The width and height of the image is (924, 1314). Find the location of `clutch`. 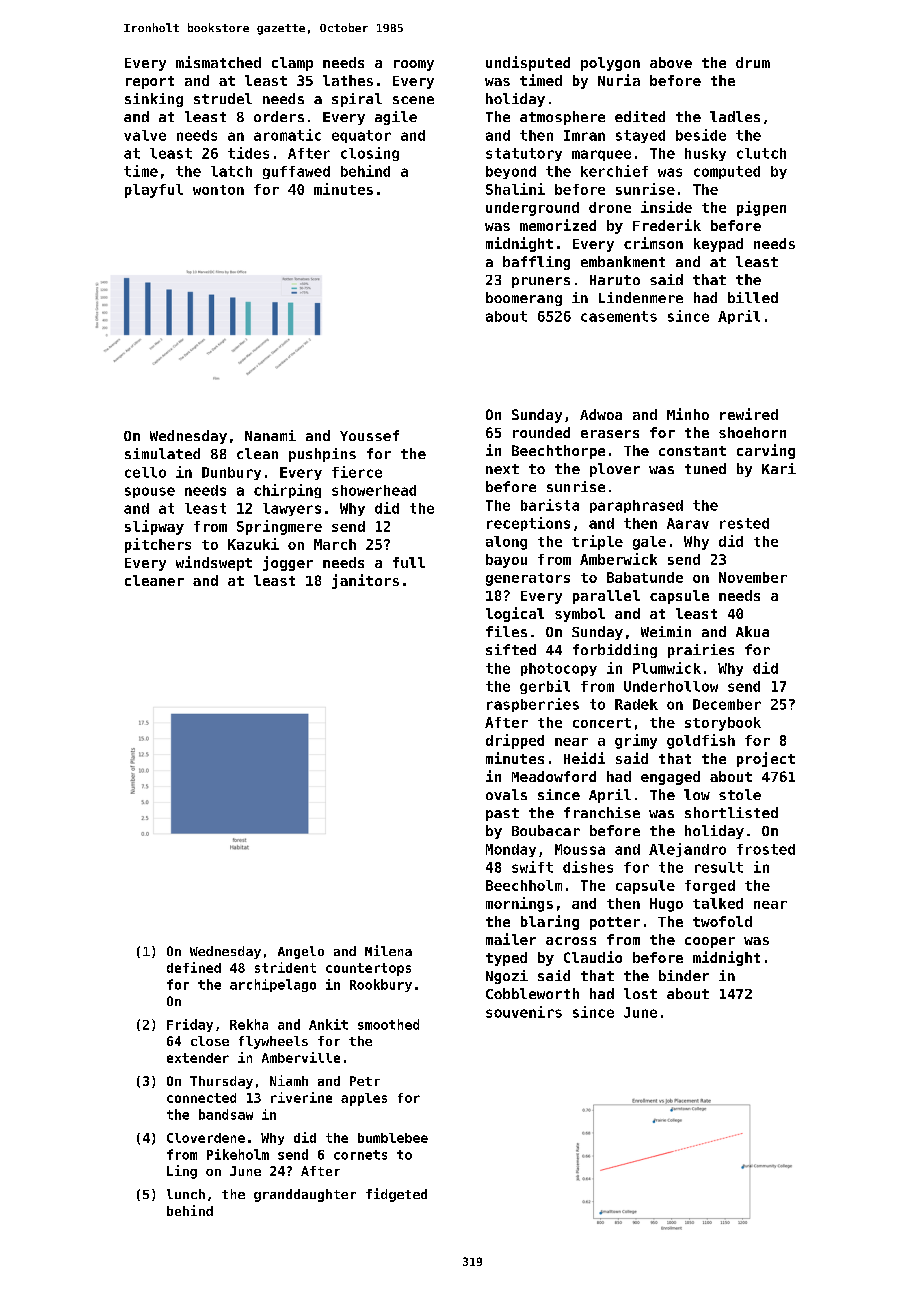

clutch is located at coordinates (761, 153).
